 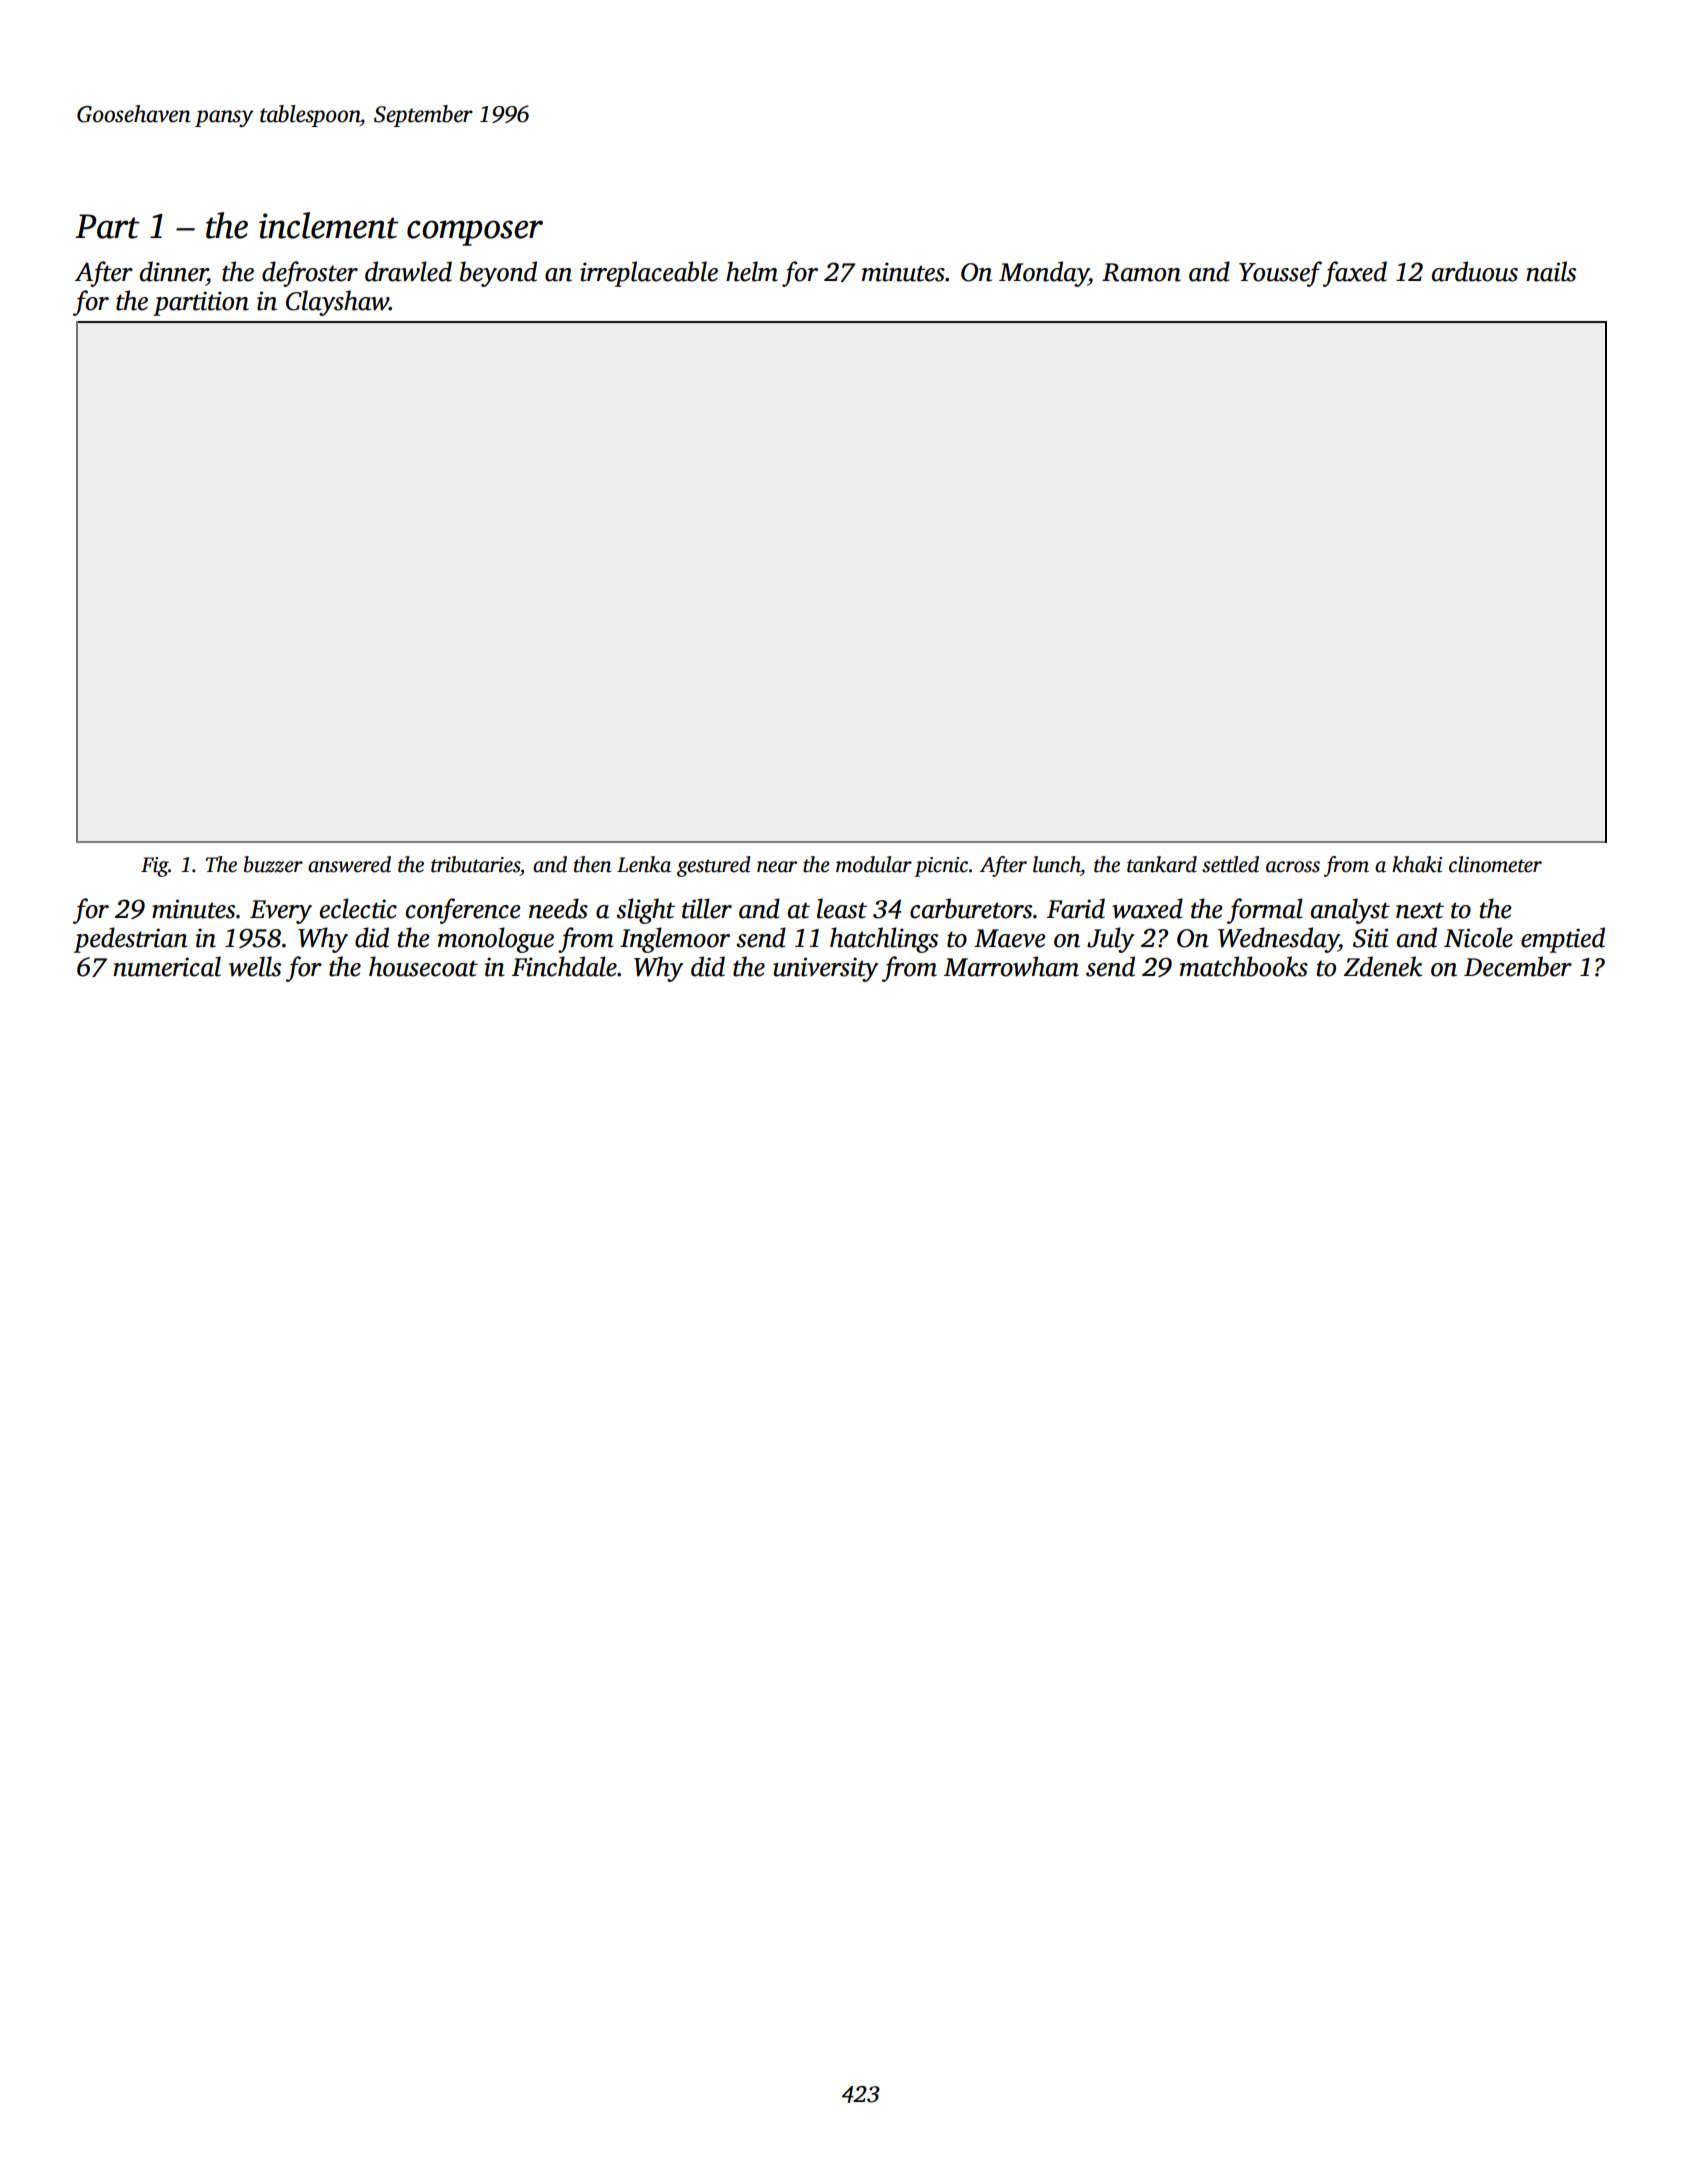 I want to click on Youssef, so click(x=1280, y=274).
